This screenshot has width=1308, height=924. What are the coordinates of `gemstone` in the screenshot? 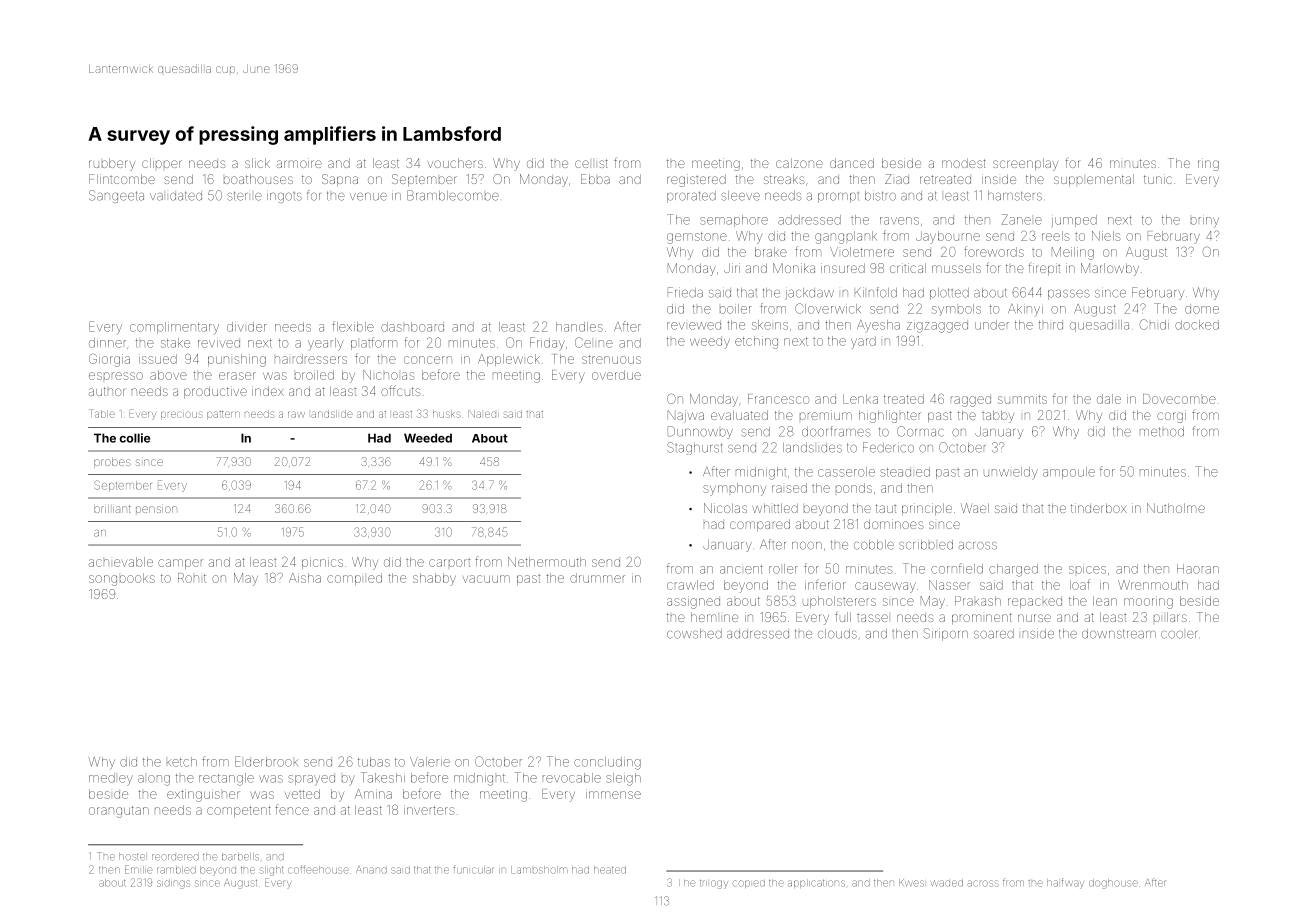 It's located at (697, 238).
